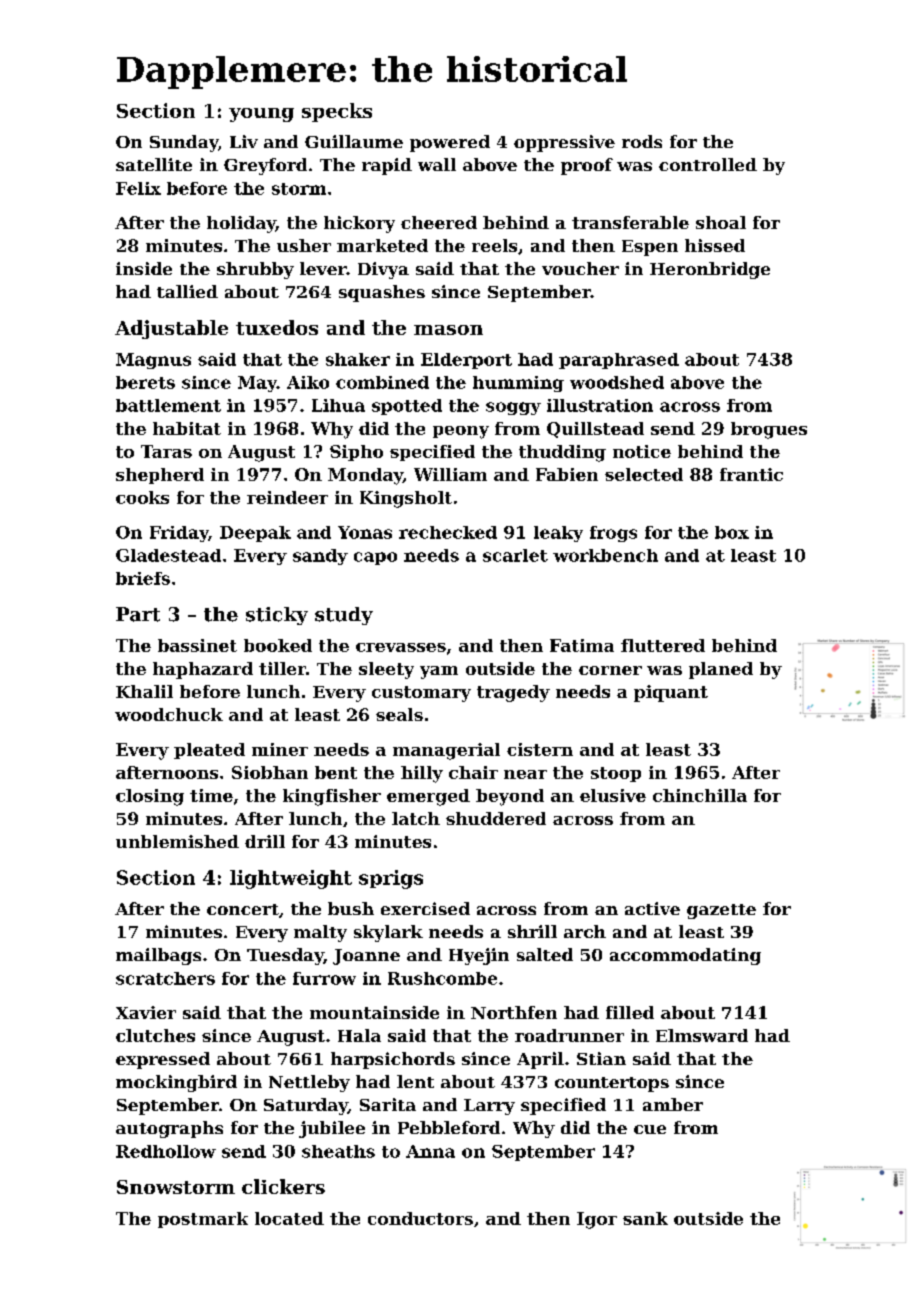 The height and width of the document is (1308, 924). What do you see at coordinates (663, 645) in the document?
I see `fluttered` at bounding box center [663, 645].
